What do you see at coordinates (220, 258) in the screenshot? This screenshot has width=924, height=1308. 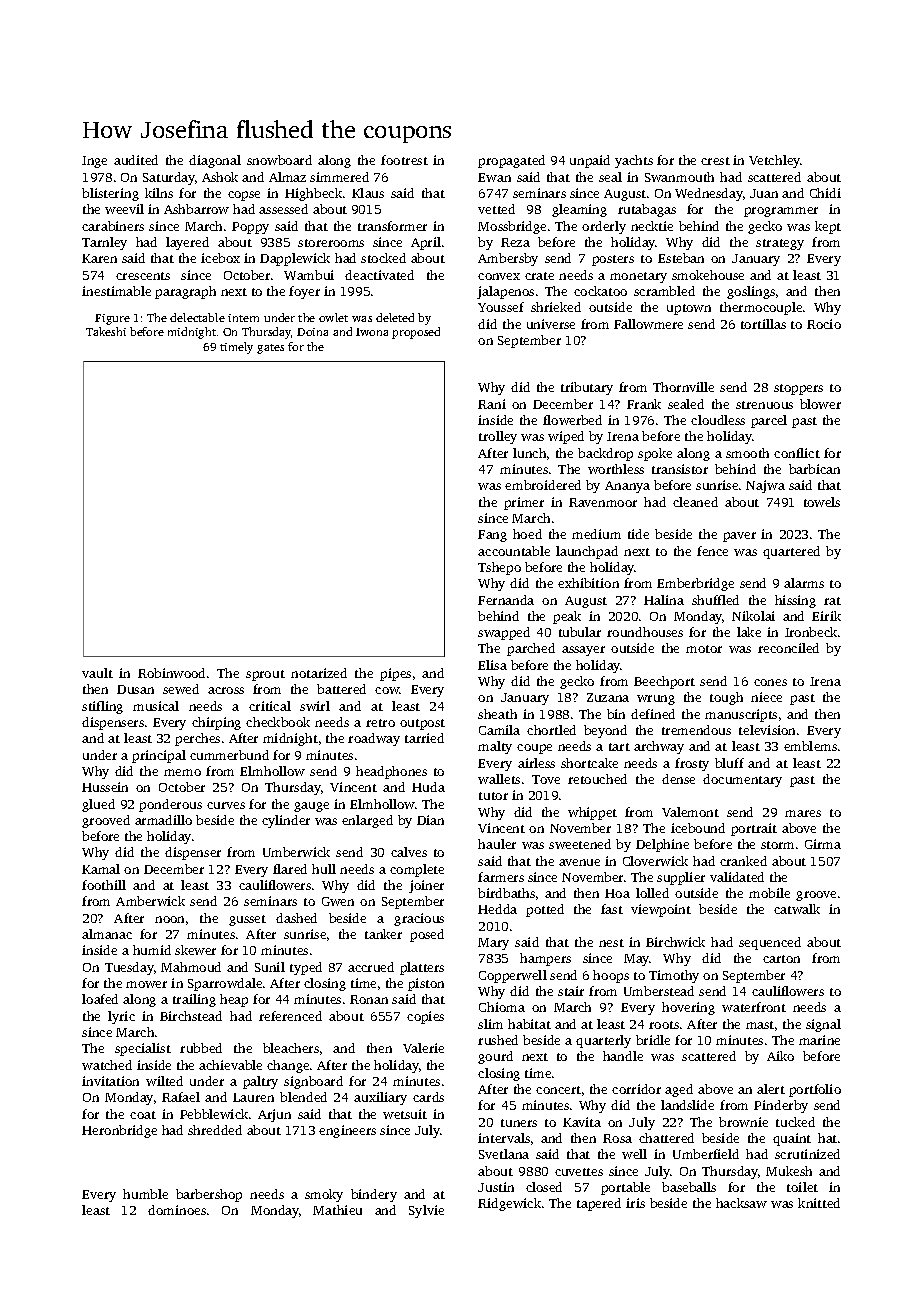 I see `icebox` at bounding box center [220, 258].
